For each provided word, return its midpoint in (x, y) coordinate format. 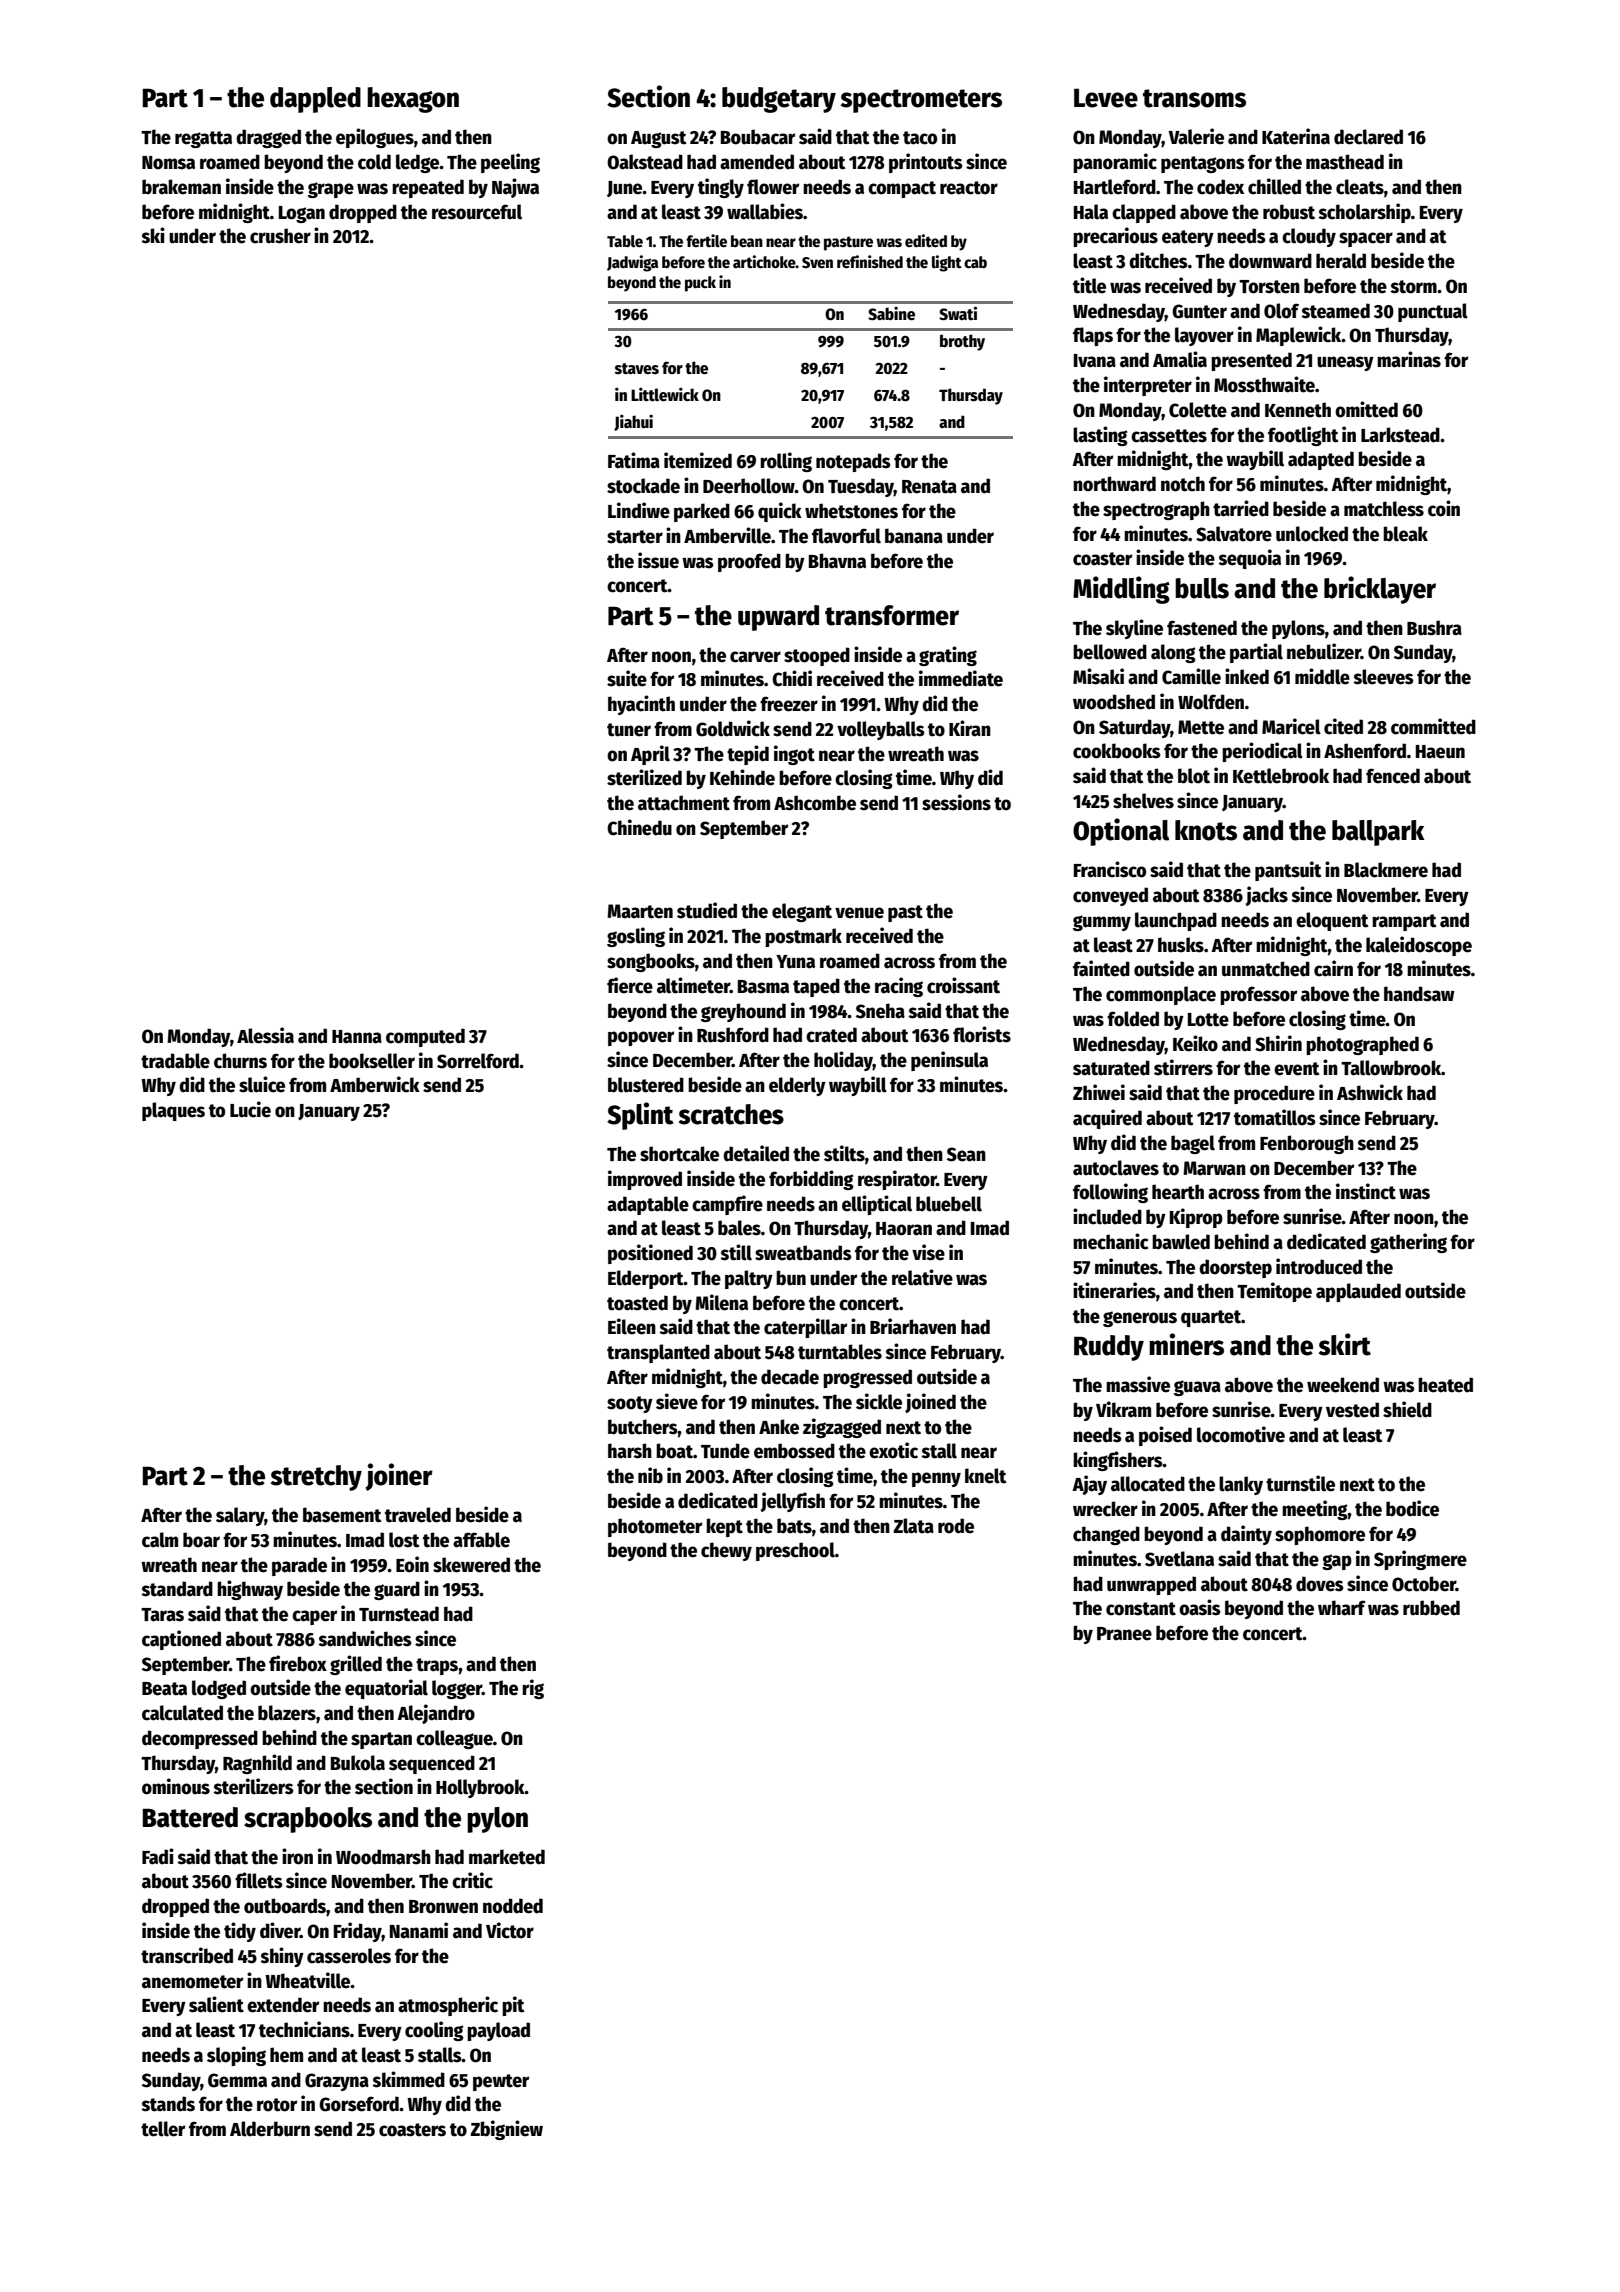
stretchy (316, 1478)
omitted (1366, 409)
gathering (1408, 1243)
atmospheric (448, 2006)
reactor (969, 188)
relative (922, 1277)
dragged (268, 138)
